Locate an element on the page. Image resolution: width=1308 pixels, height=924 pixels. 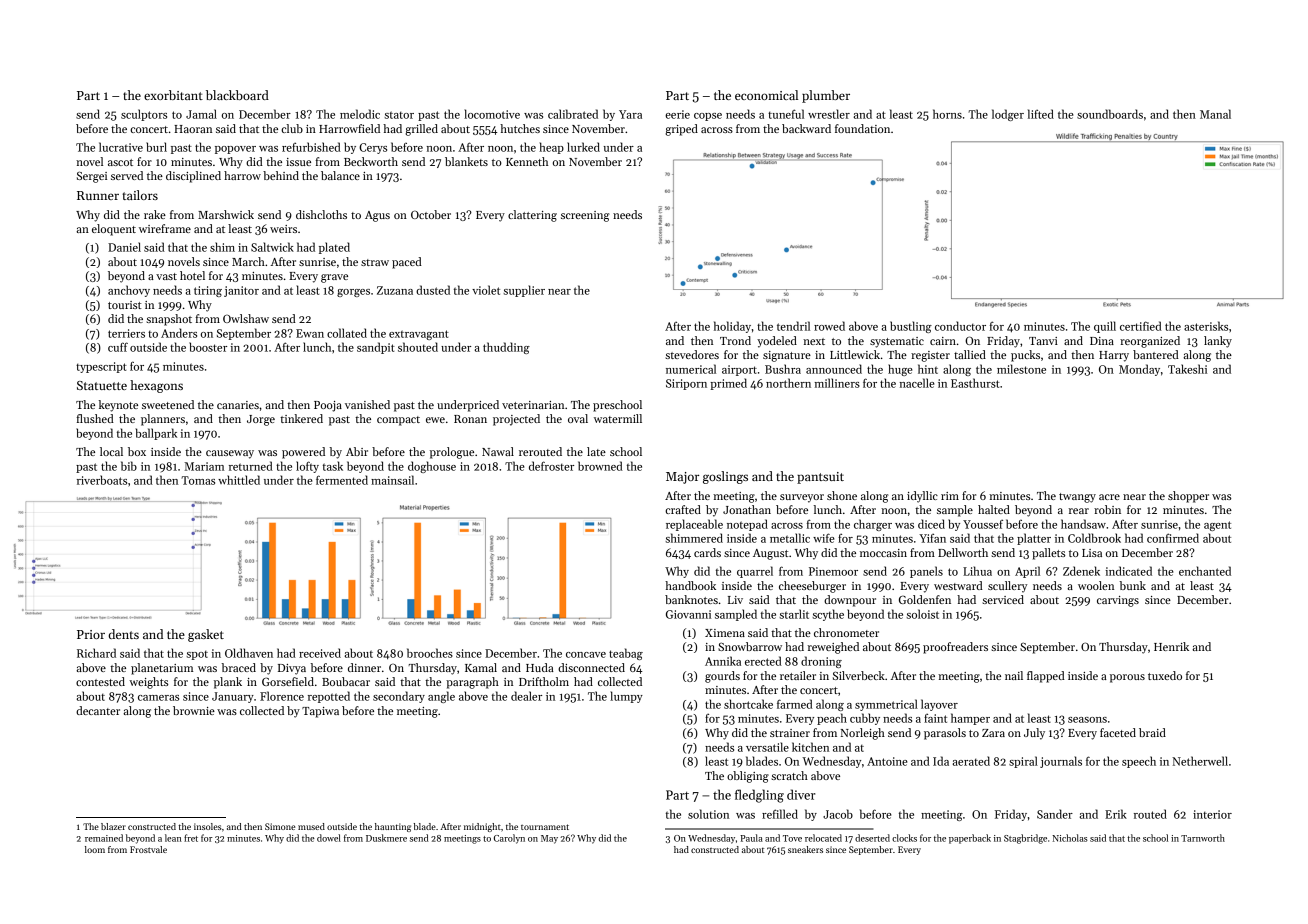
whittled is located at coordinates (239, 480).
